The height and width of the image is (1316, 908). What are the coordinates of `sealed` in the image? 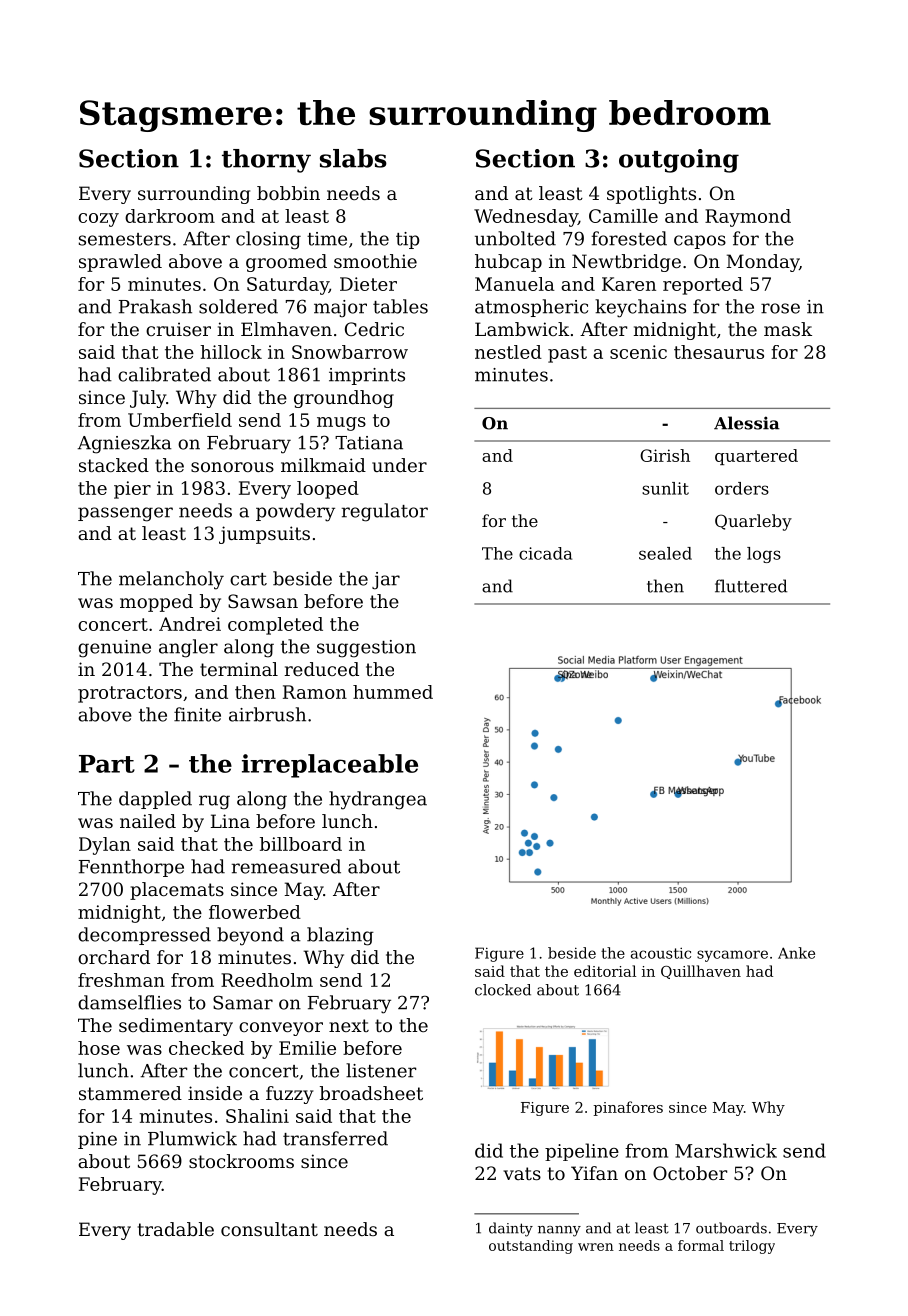 It's located at (665, 553).
